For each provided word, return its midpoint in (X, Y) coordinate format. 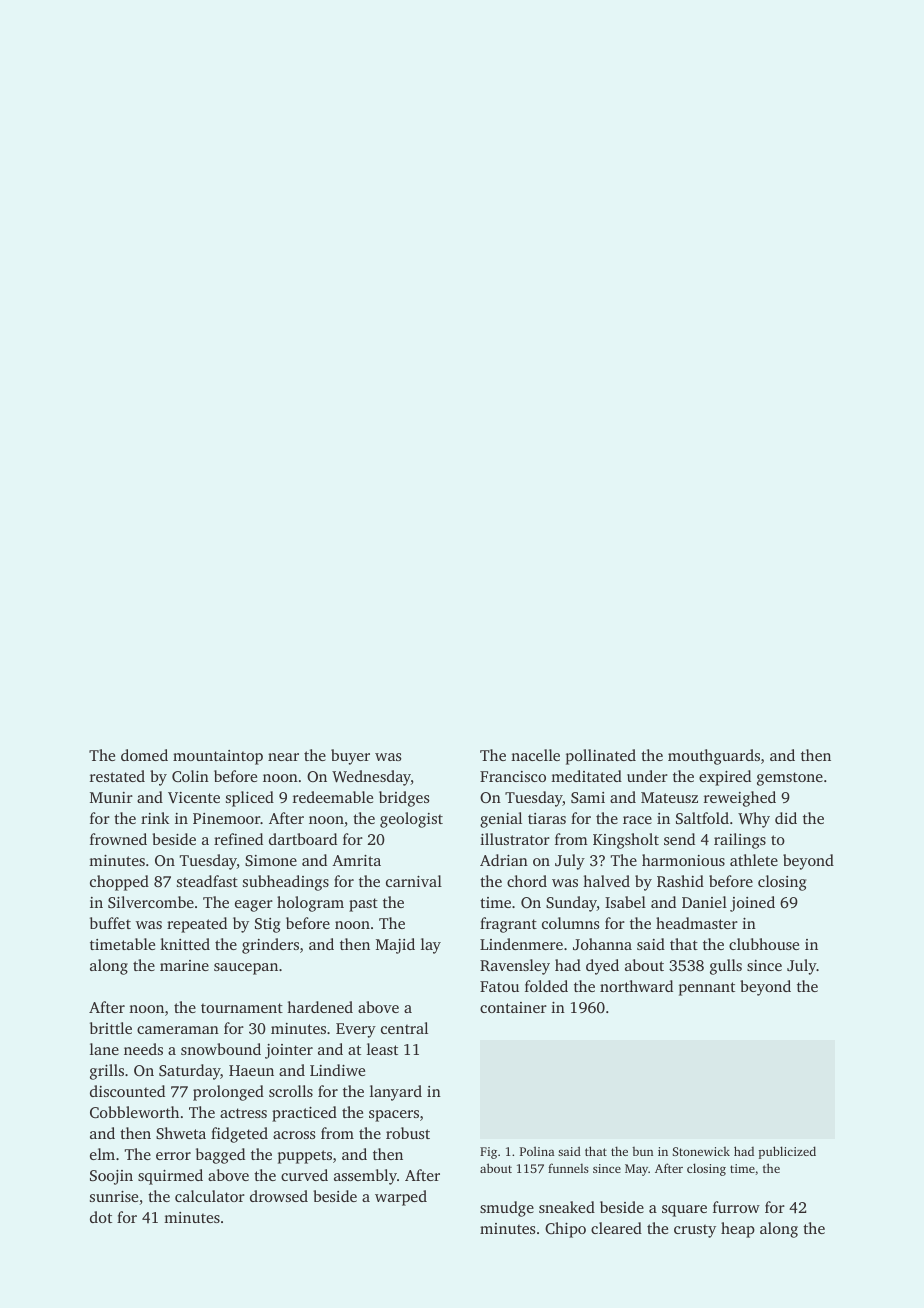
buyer (350, 757)
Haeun (251, 1070)
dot (101, 1217)
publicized (787, 1152)
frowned (118, 839)
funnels (568, 1168)
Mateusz (669, 797)
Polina (537, 1151)
